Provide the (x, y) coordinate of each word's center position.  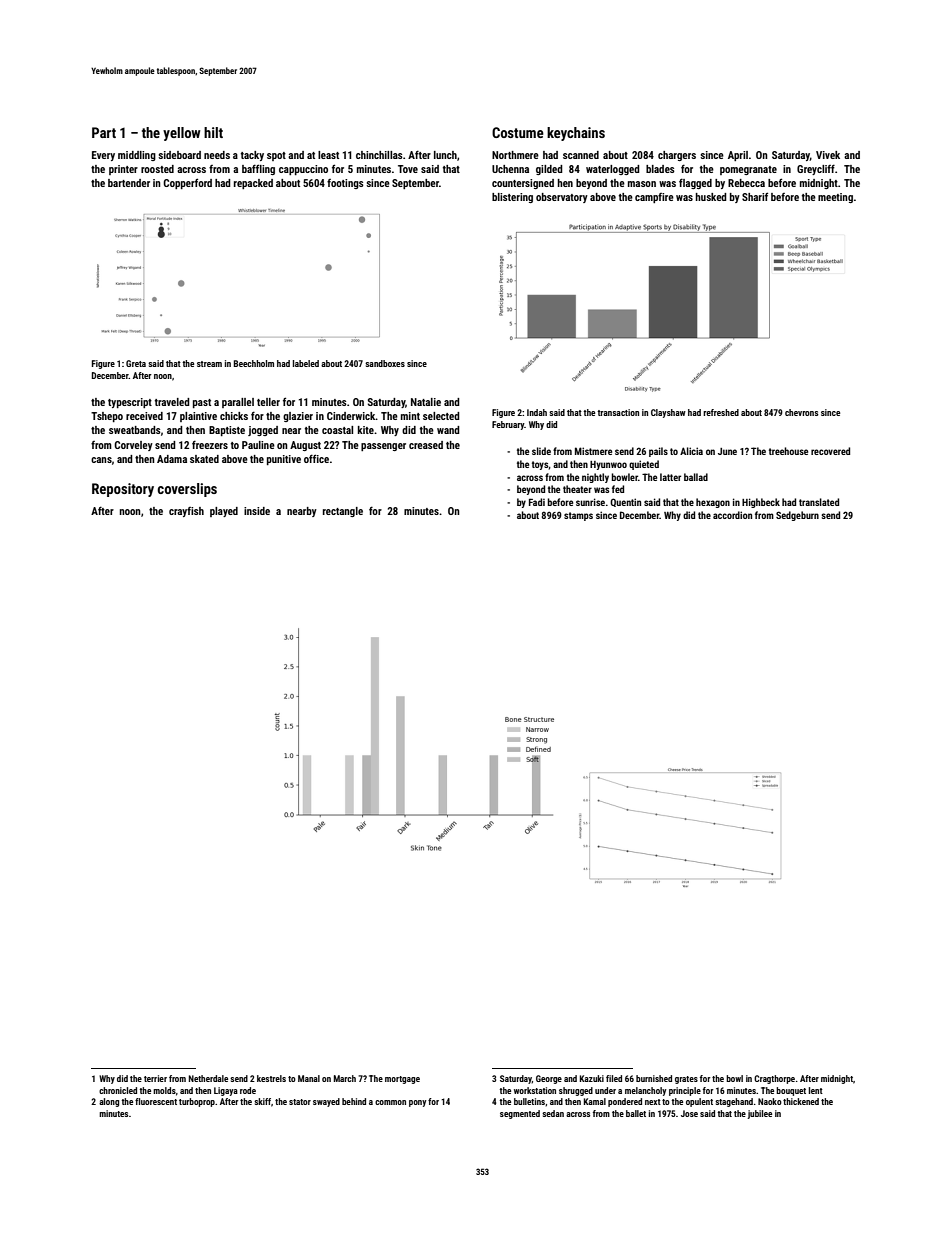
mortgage (402, 1080)
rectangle (343, 512)
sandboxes (385, 363)
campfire (654, 198)
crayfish (186, 512)
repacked (253, 184)
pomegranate (748, 170)
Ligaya (226, 1091)
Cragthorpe (774, 1079)
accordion (732, 515)
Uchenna (510, 169)
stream (209, 364)
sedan (553, 1113)
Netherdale (208, 1078)
